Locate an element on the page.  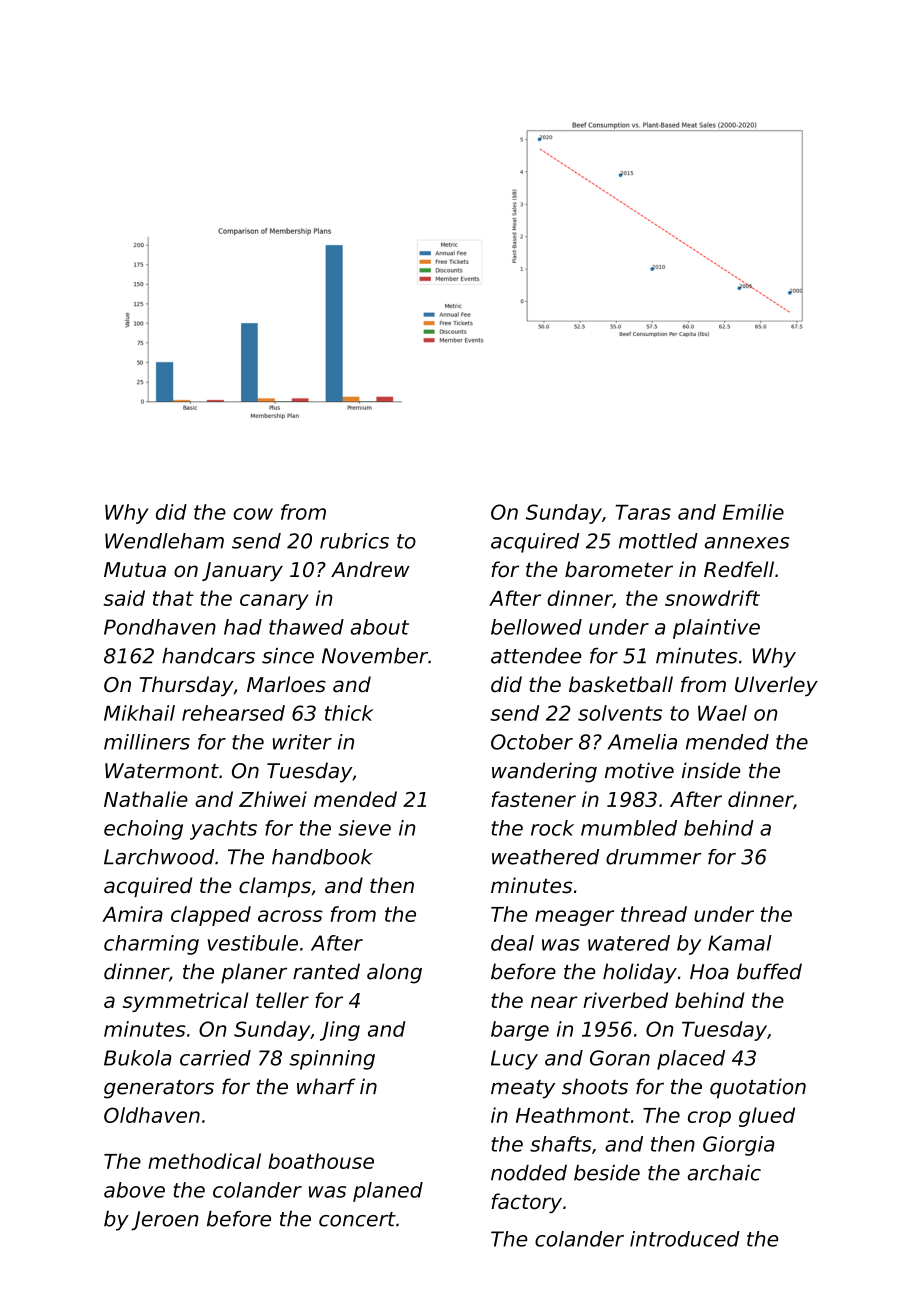
snowdrift is located at coordinates (712, 598).
